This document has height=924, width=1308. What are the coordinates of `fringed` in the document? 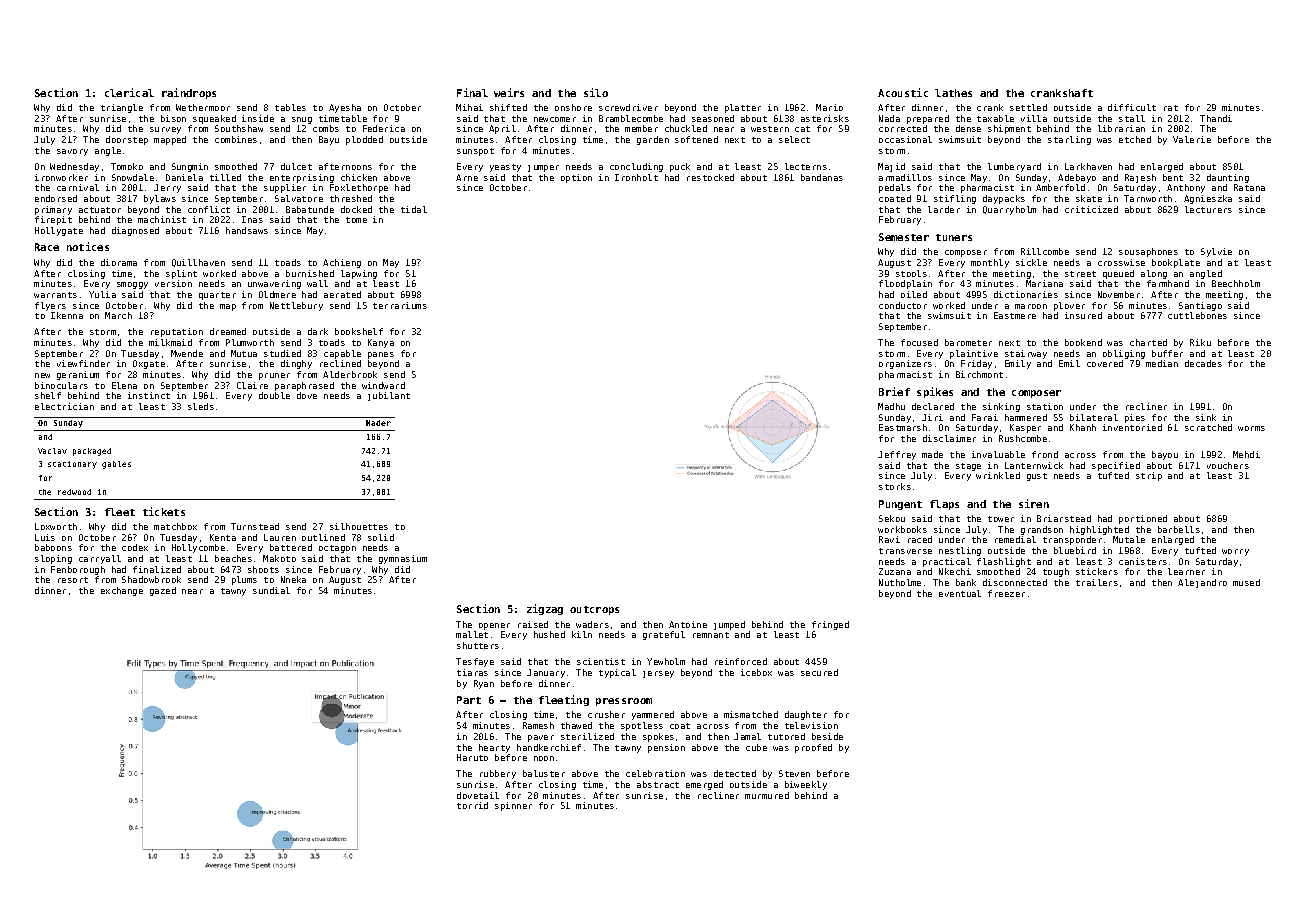 It's located at (830, 625).
